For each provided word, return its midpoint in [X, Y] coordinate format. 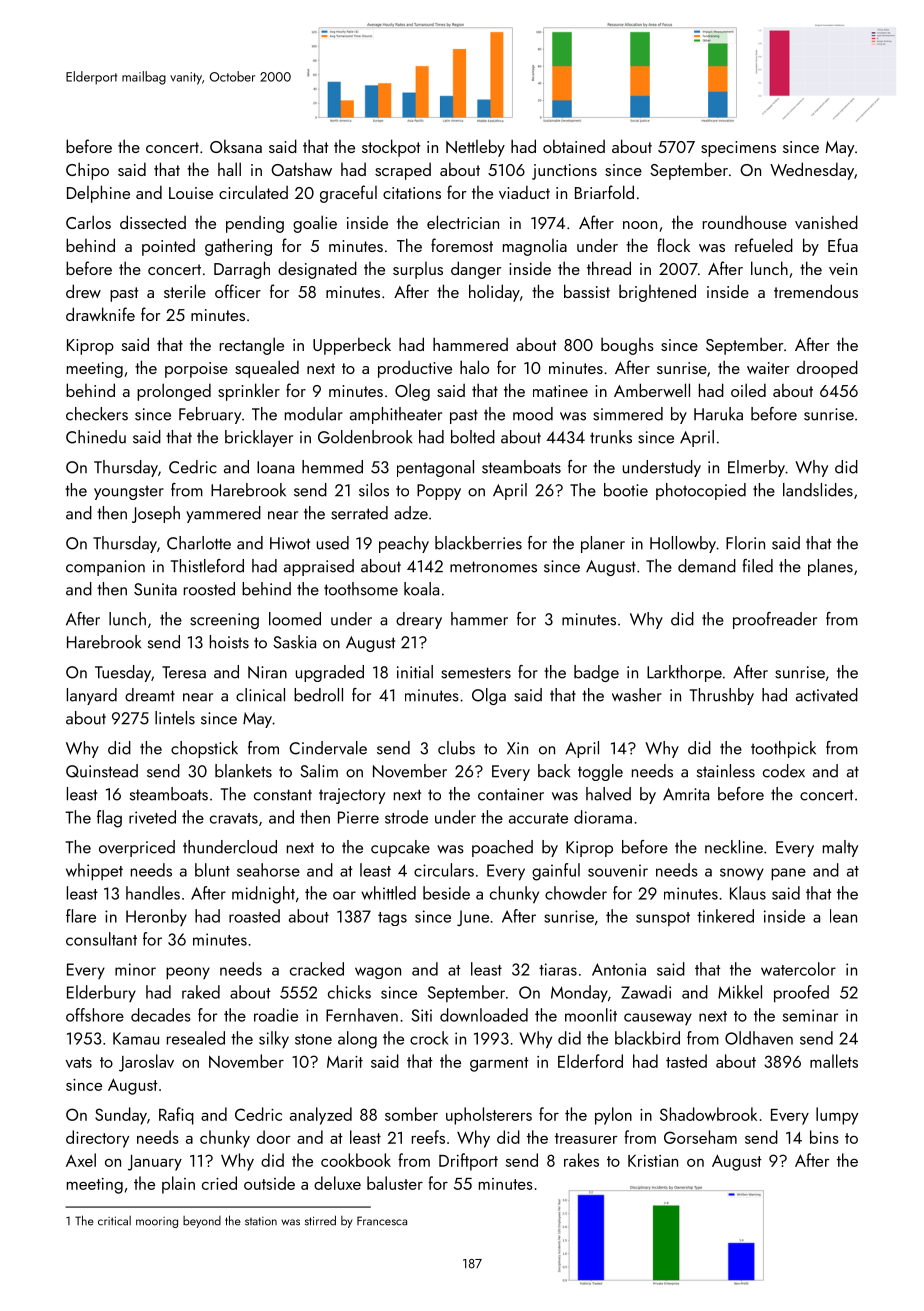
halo [474, 367]
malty [840, 848]
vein [843, 269]
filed [758, 566]
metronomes [493, 567]
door [274, 1137]
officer [238, 291]
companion [105, 568]
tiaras [558, 969]
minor [135, 969]
